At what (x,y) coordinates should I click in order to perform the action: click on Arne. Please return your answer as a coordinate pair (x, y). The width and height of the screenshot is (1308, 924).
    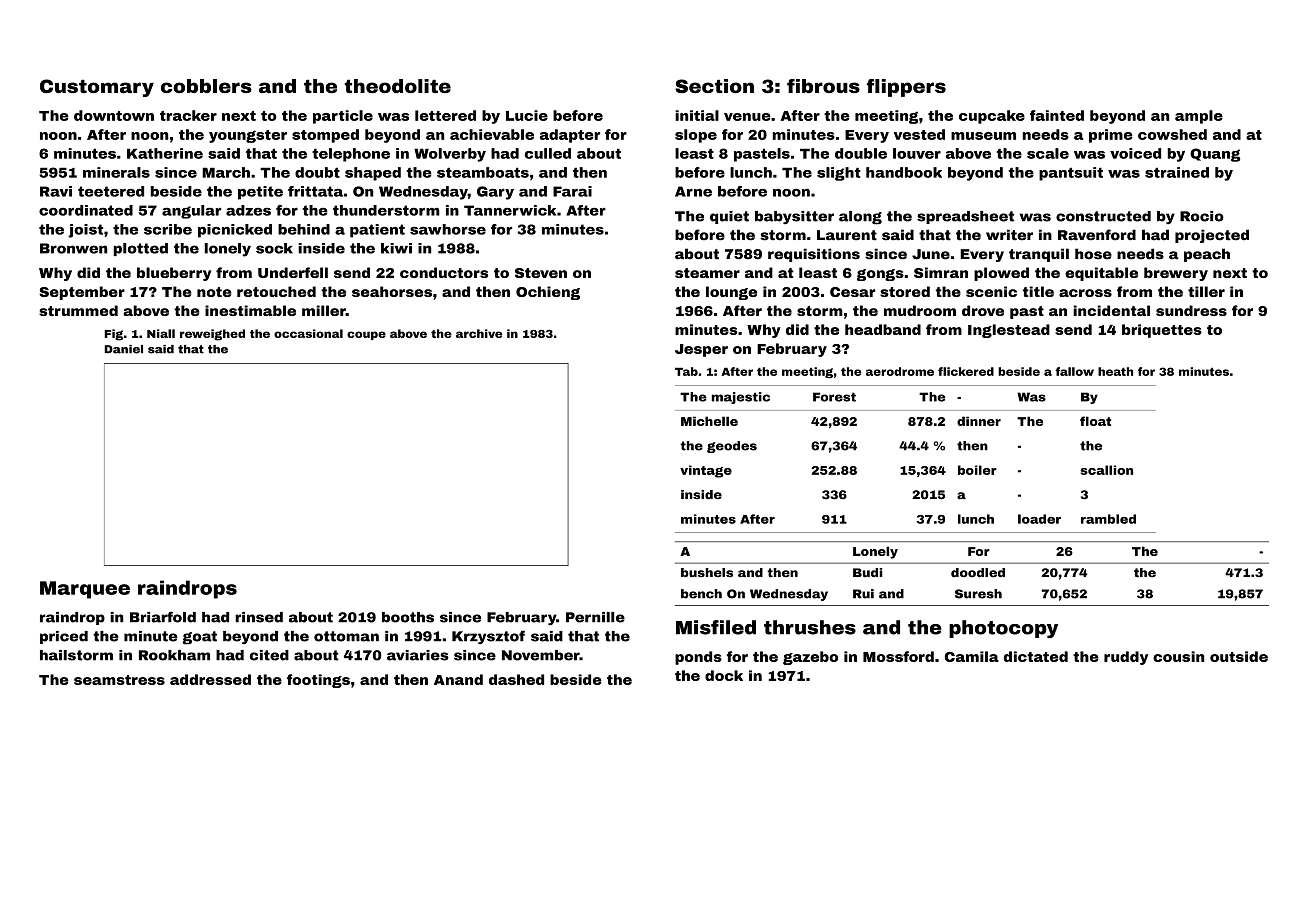
    Looking at the image, I should click on (693, 191).
